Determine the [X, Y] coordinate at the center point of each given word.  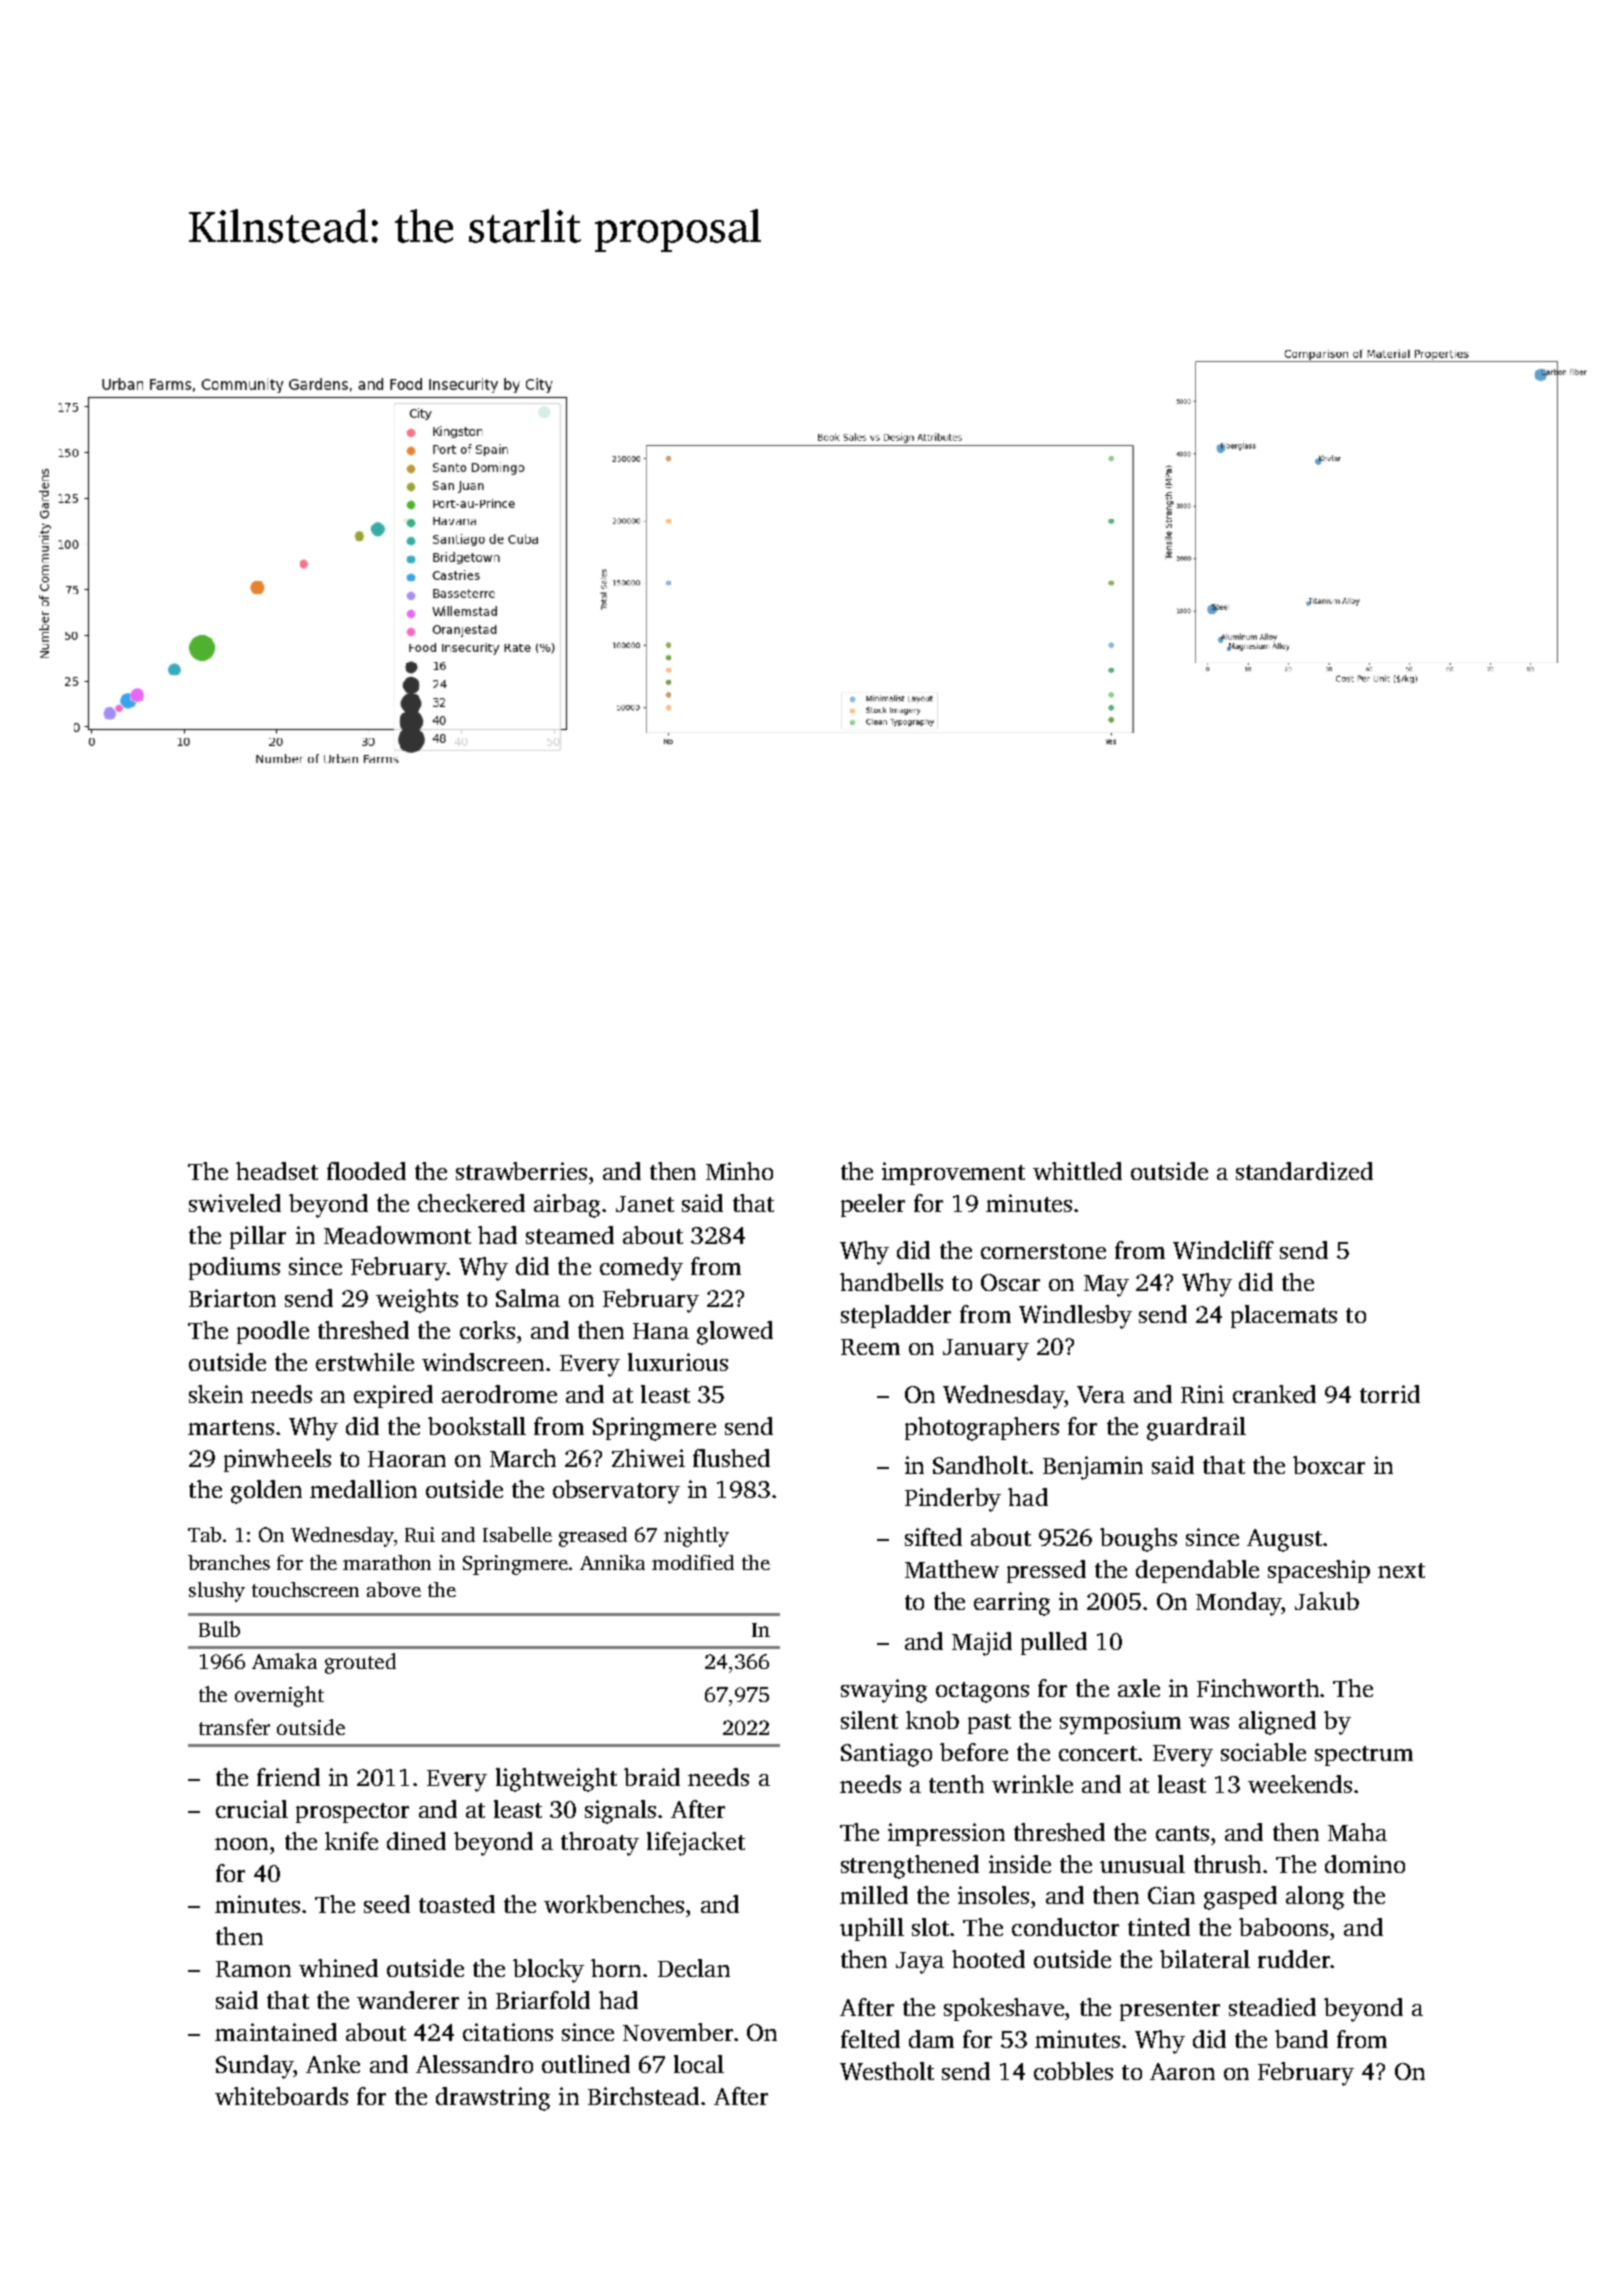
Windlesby [1075, 1317]
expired [393, 1396]
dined [416, 1841]
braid [652, 1777]
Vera [1101, 1394]
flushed [731, 1458]
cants [1182, 1833]
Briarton [232, 1298]
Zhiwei [648, 1458]
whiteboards [281, 2096]
